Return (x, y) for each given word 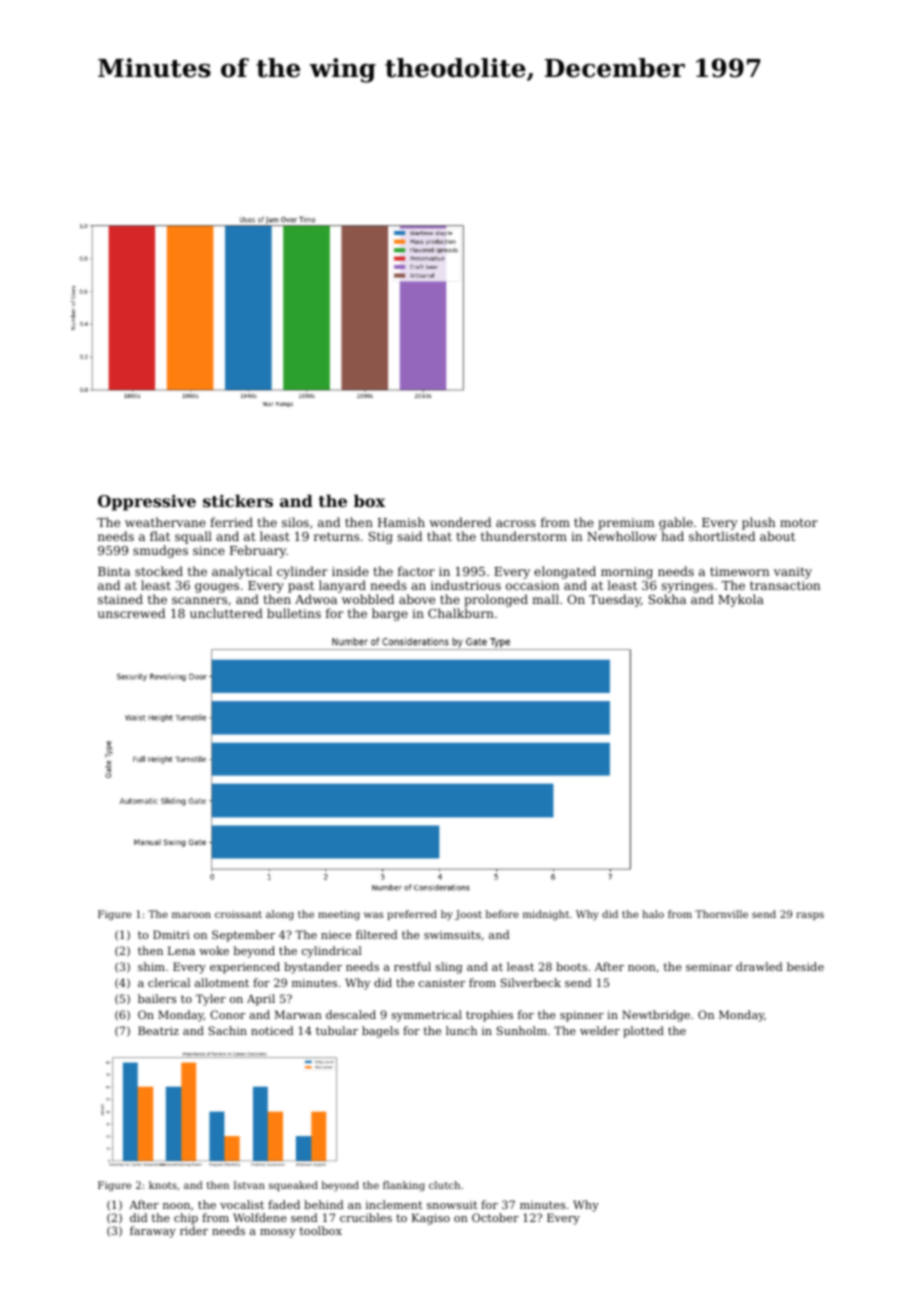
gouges (217, 588)
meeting (339, 915)
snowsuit (452, 1205)
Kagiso (431, 1219)
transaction (785, 585)
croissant (238, 914)
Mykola (741, 600)
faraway (153, 1232)
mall (545, 599)
